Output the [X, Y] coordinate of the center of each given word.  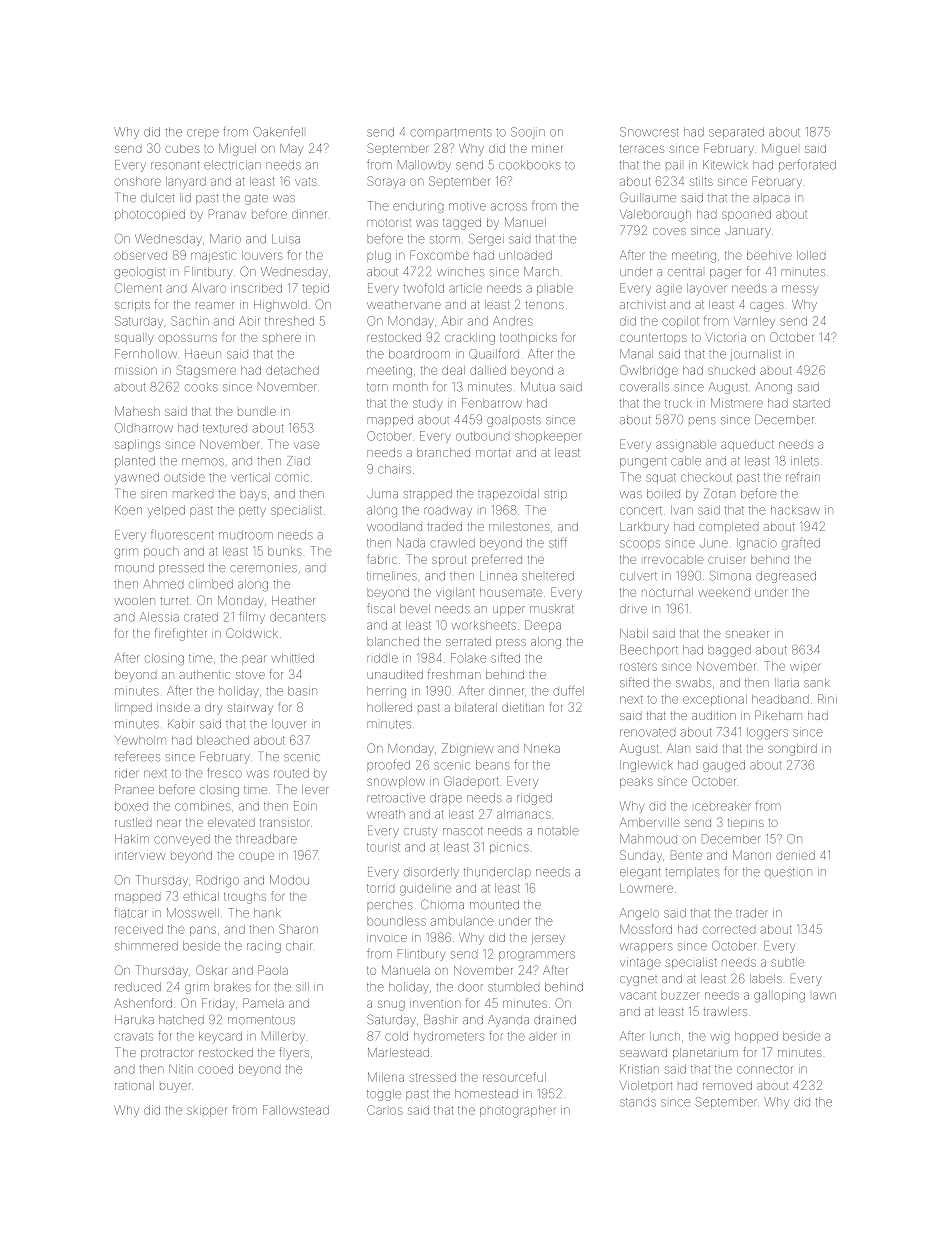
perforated [807, 165]
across [509, 207]
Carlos [385, 1110]
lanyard [186, 183]
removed [727, 1085]
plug [379, 257]
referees [137, 756]
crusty [420, 833]
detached [292, 370]
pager [726, 274]
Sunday [641, 856]
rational [134, 1085]
